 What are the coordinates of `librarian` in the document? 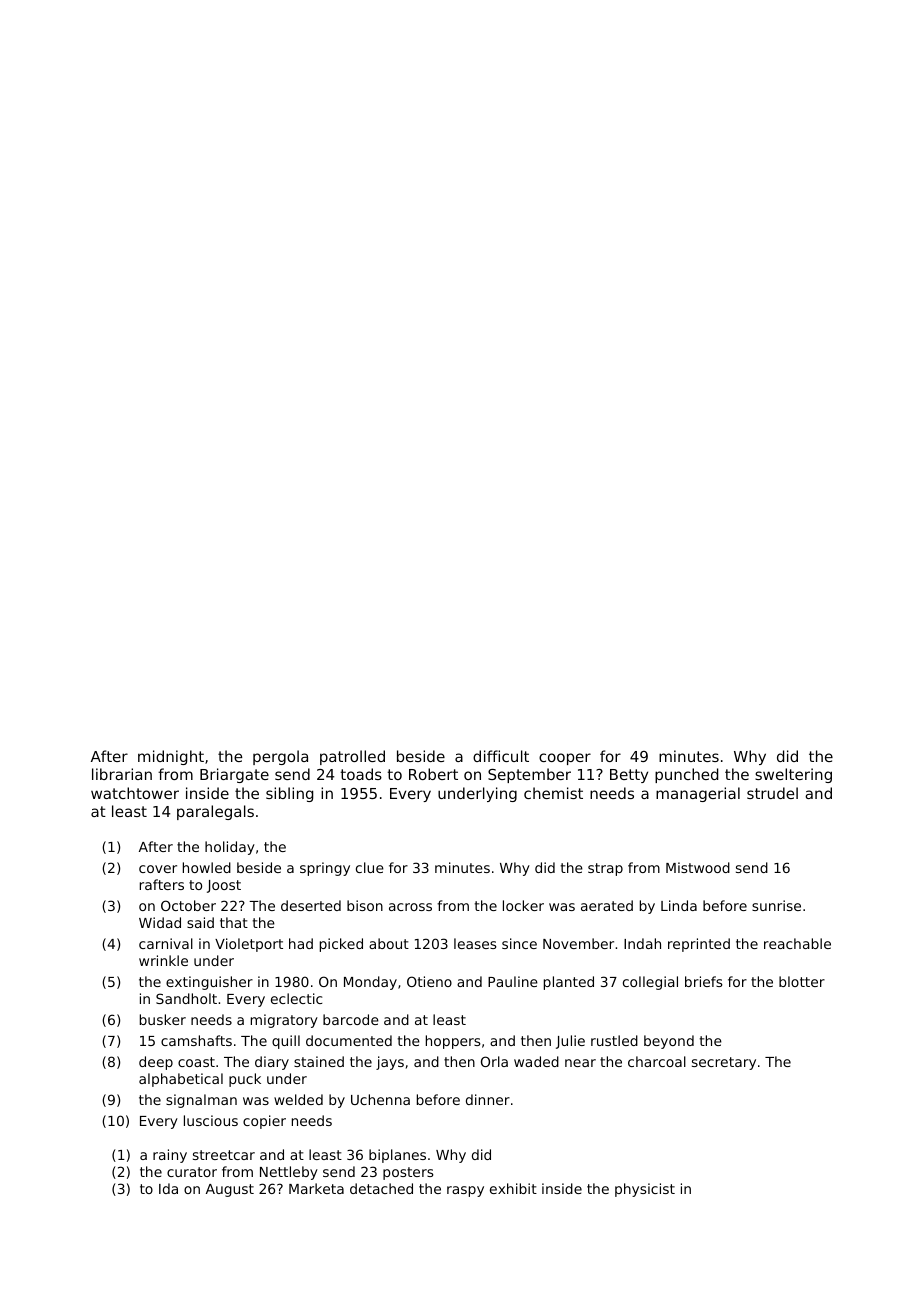 It's located at (122, 774).
